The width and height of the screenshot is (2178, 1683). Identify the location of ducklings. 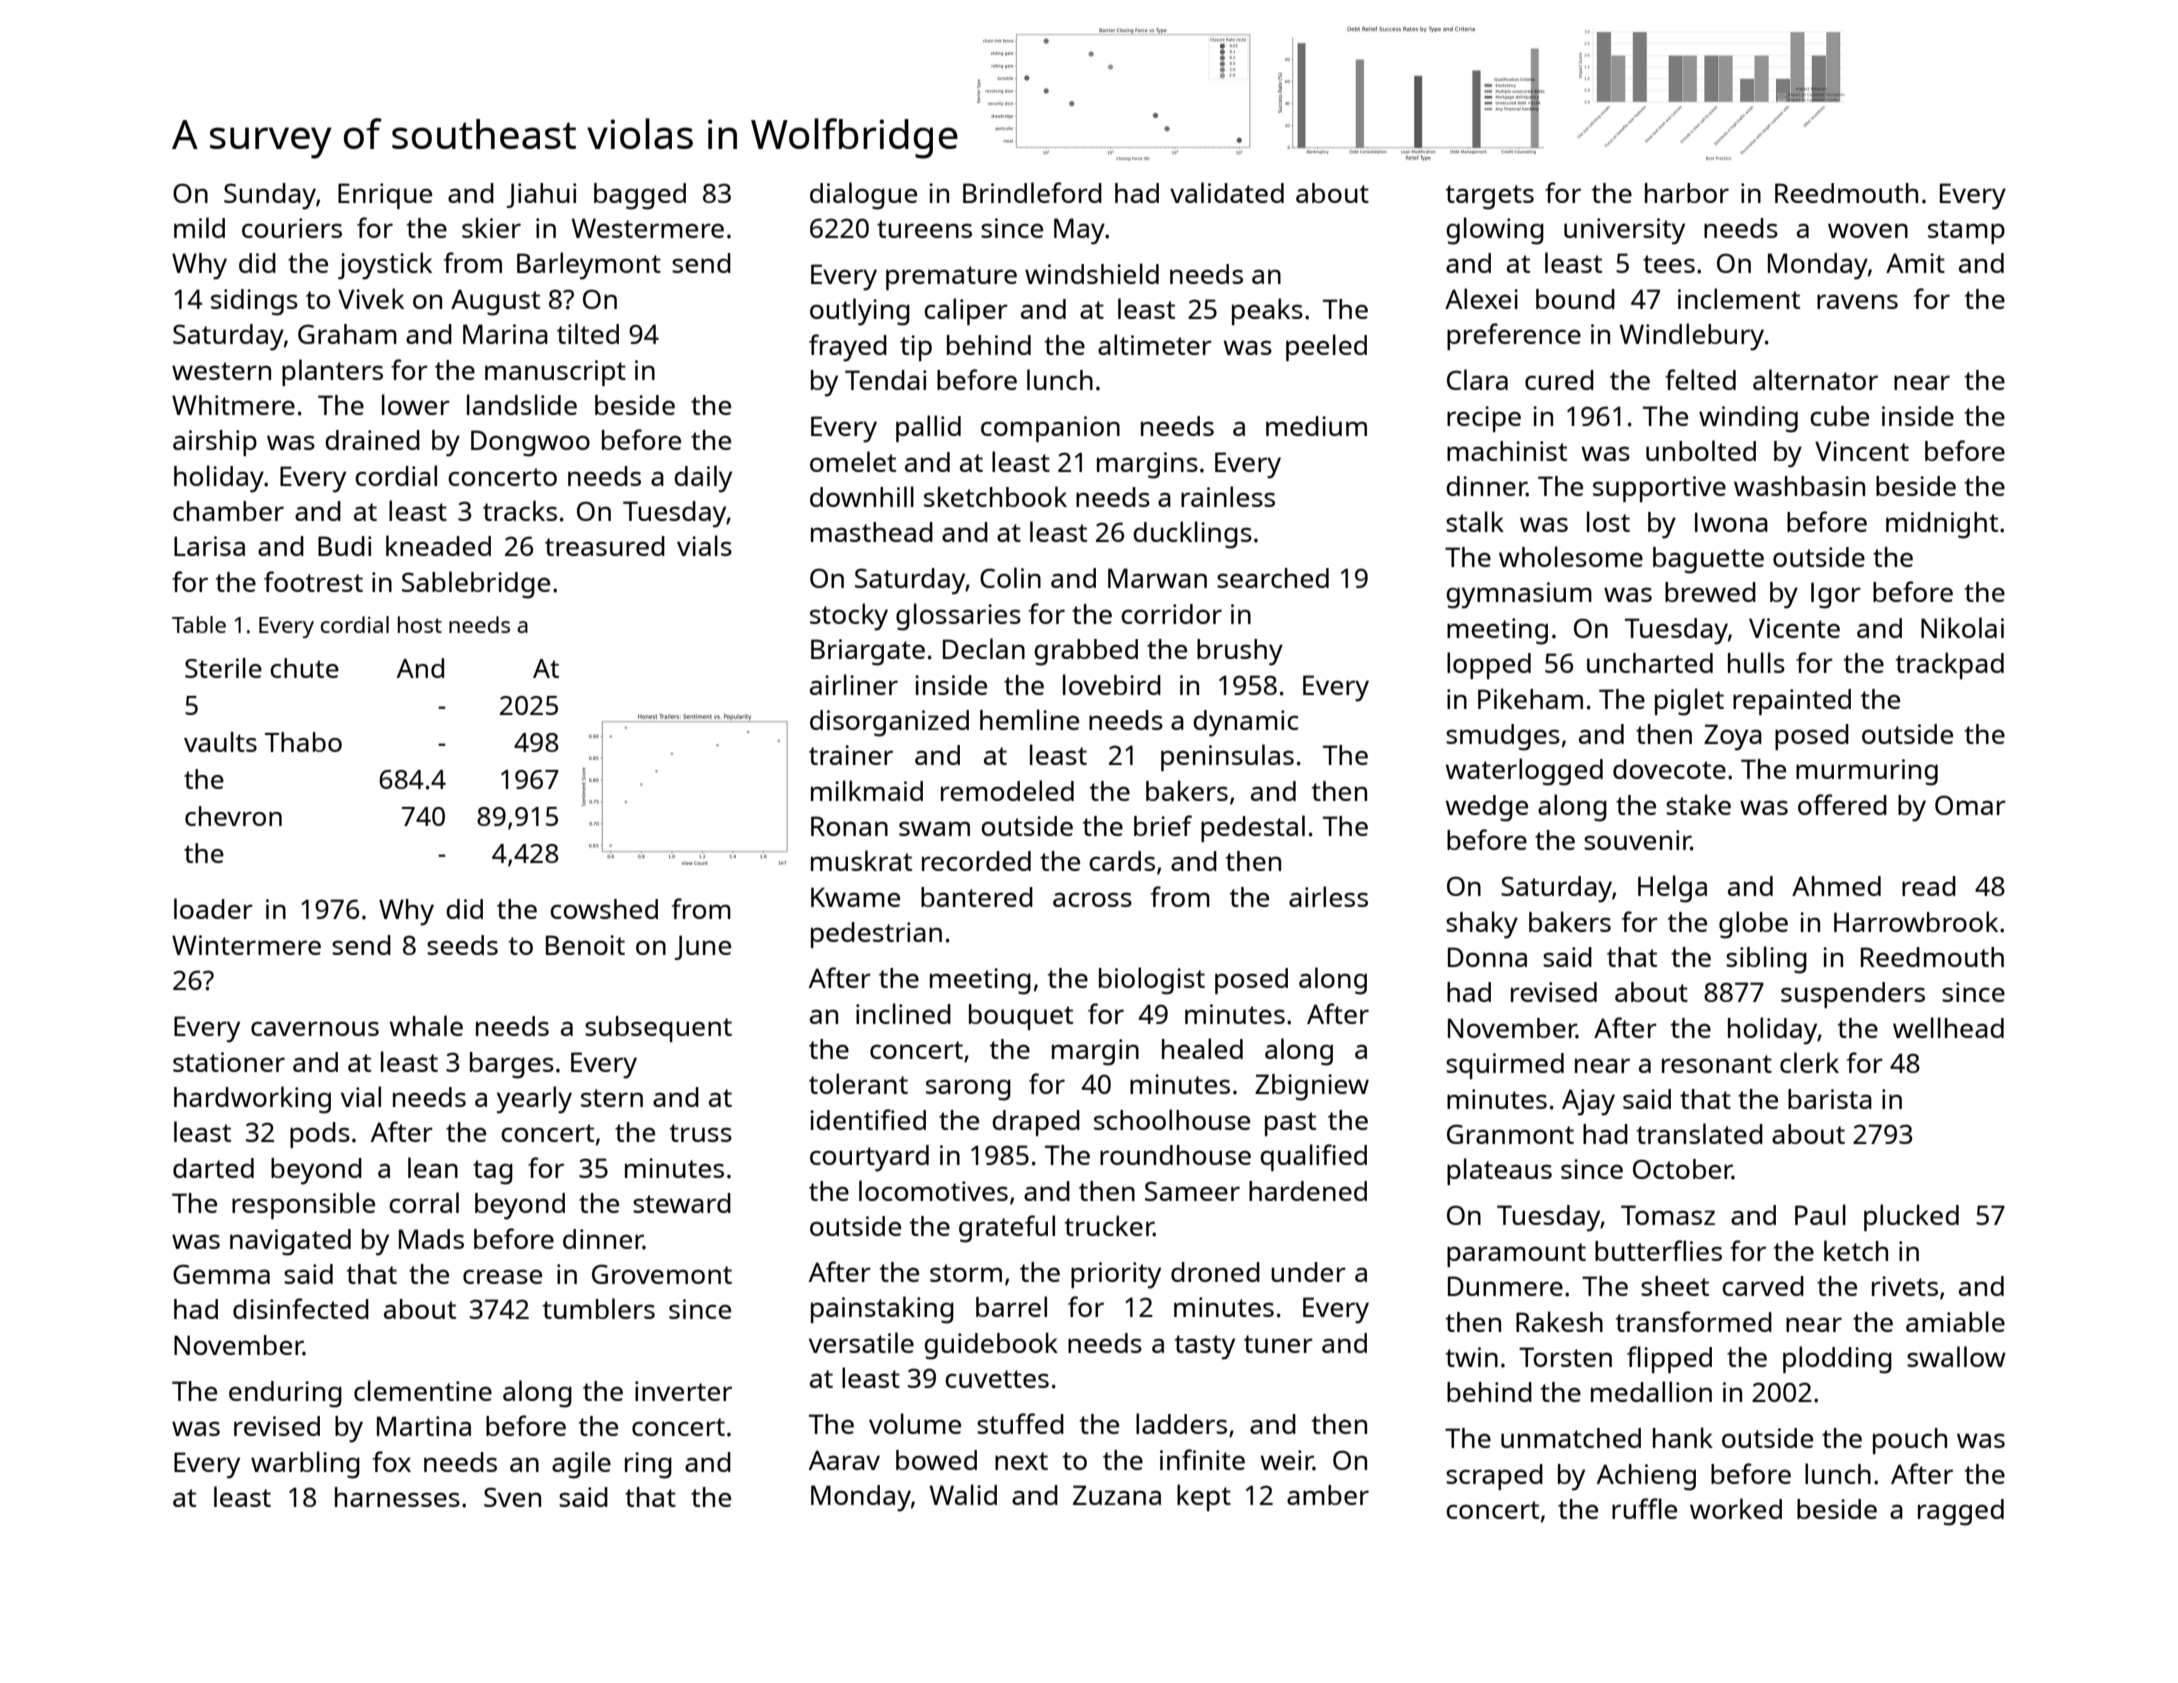
(1192, 535).
